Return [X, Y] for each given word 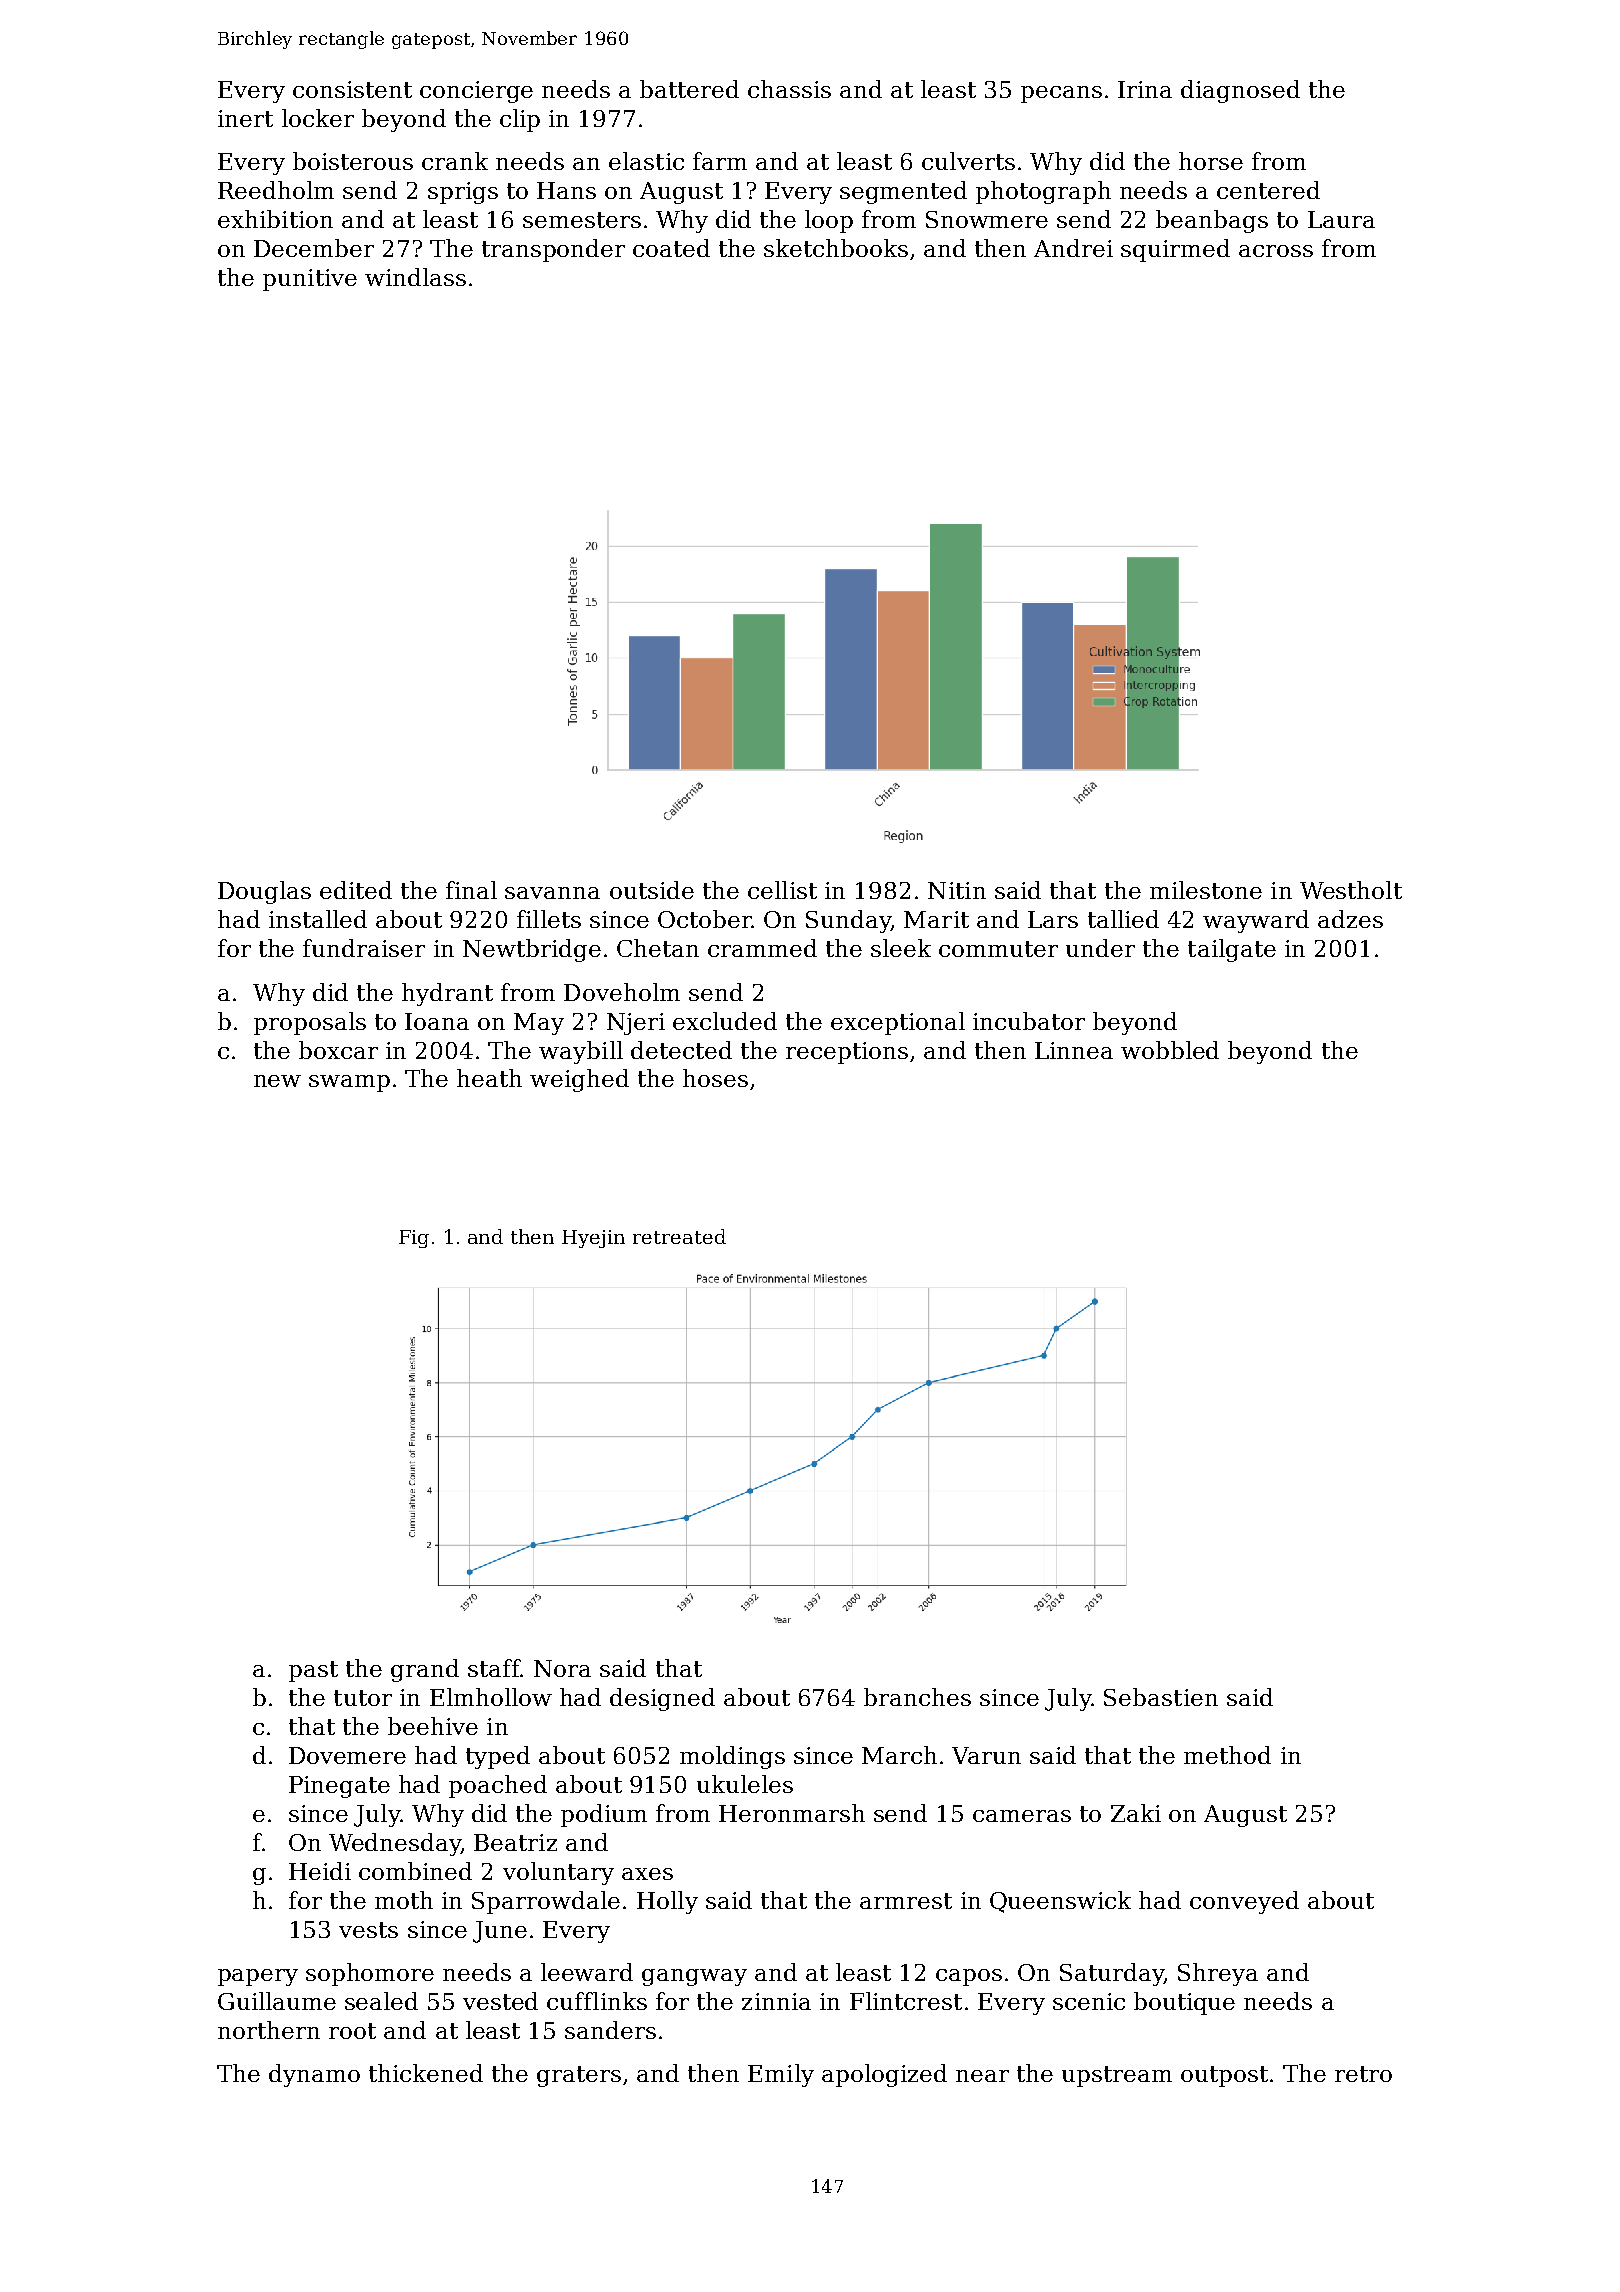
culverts [968, 161]
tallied [1123, 919]
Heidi [320, 1871]
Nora [562, 1668]
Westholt [1351, 890]
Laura [1341, 219]
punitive [310, 280]
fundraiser [364, 948]
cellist [782, 890]
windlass [415, 277]
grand [425, 1670]
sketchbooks [836, 248]
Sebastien [1161, 1697]
